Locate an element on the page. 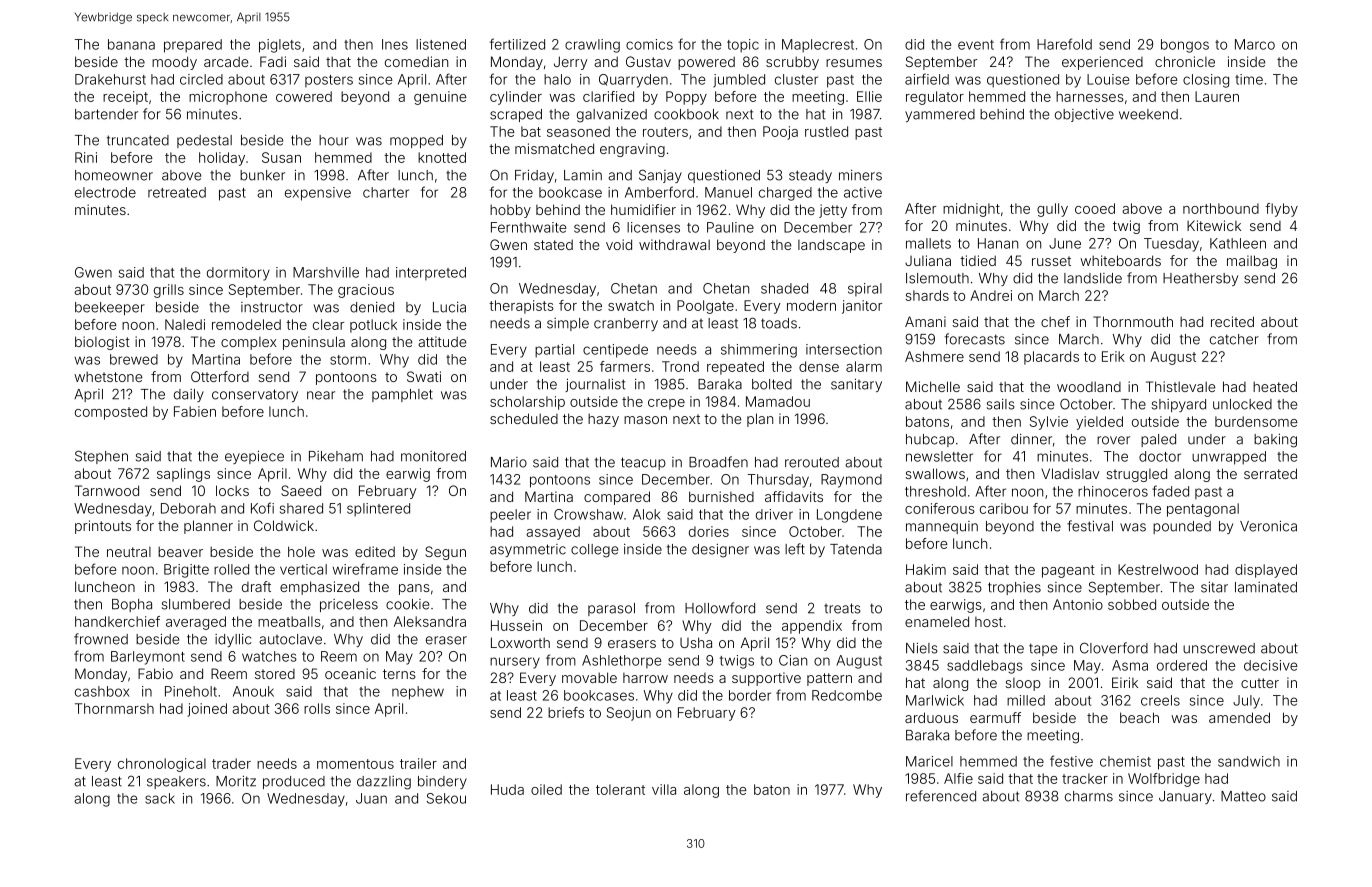  host is located at coordinates (989, 622).
